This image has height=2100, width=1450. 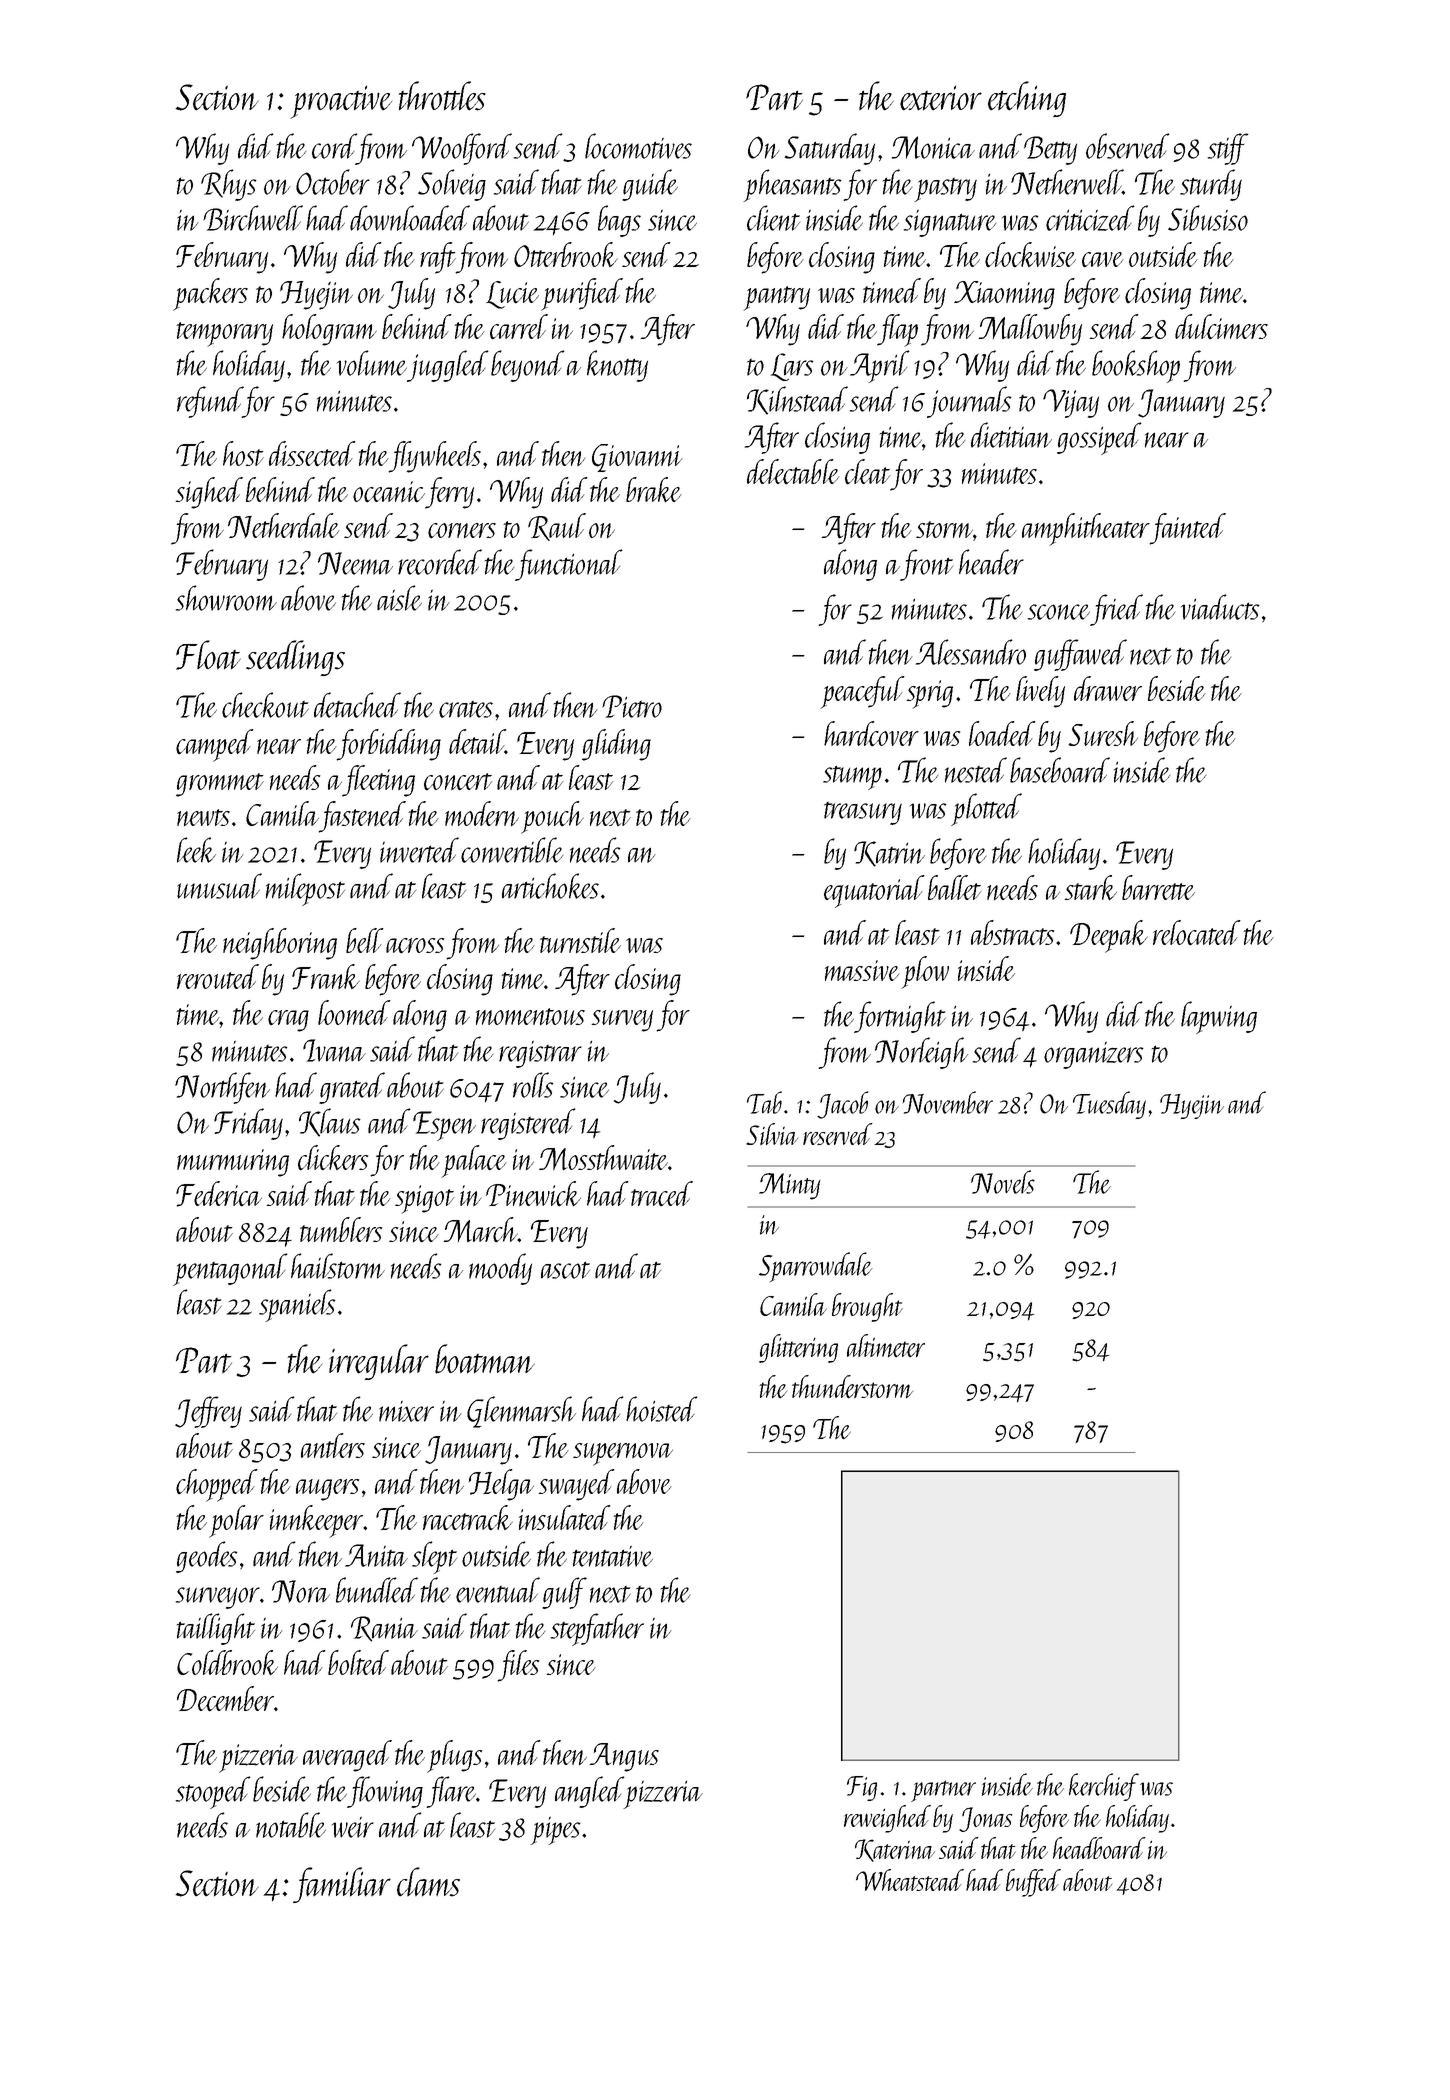 I want to click on December, so click(x=225, y=1699).
